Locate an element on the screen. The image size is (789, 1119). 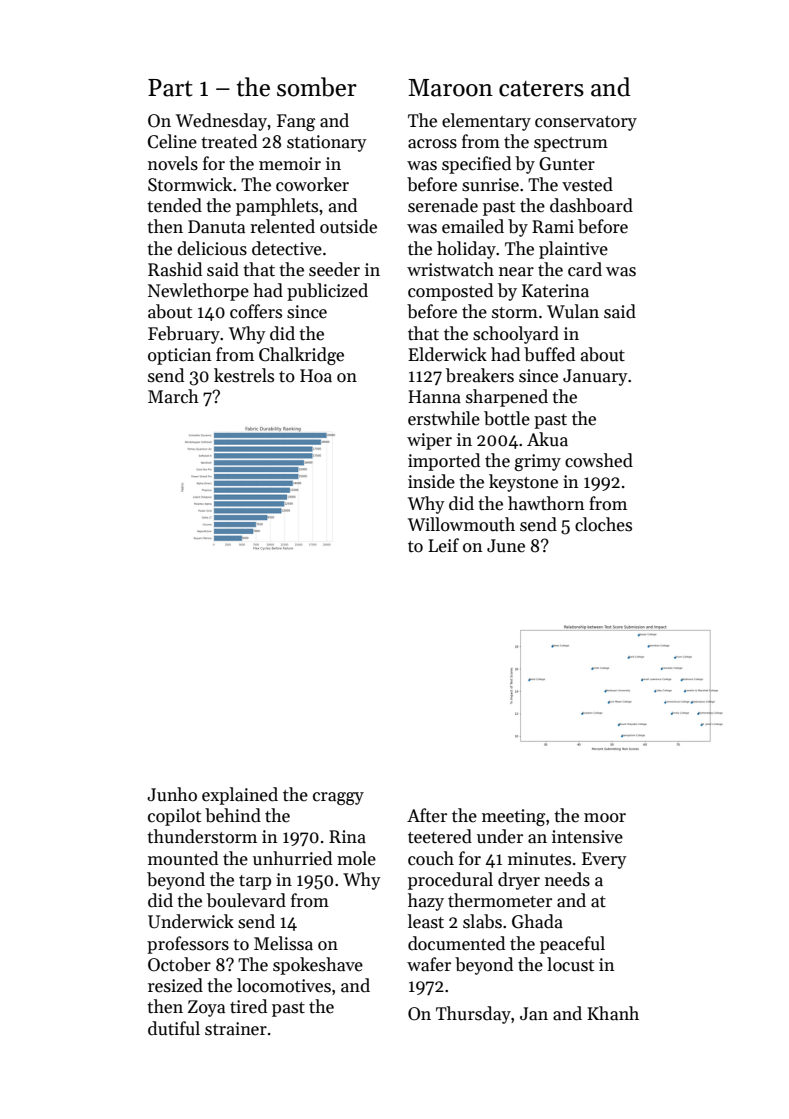
emailed is located at coordinates (473, 226).
